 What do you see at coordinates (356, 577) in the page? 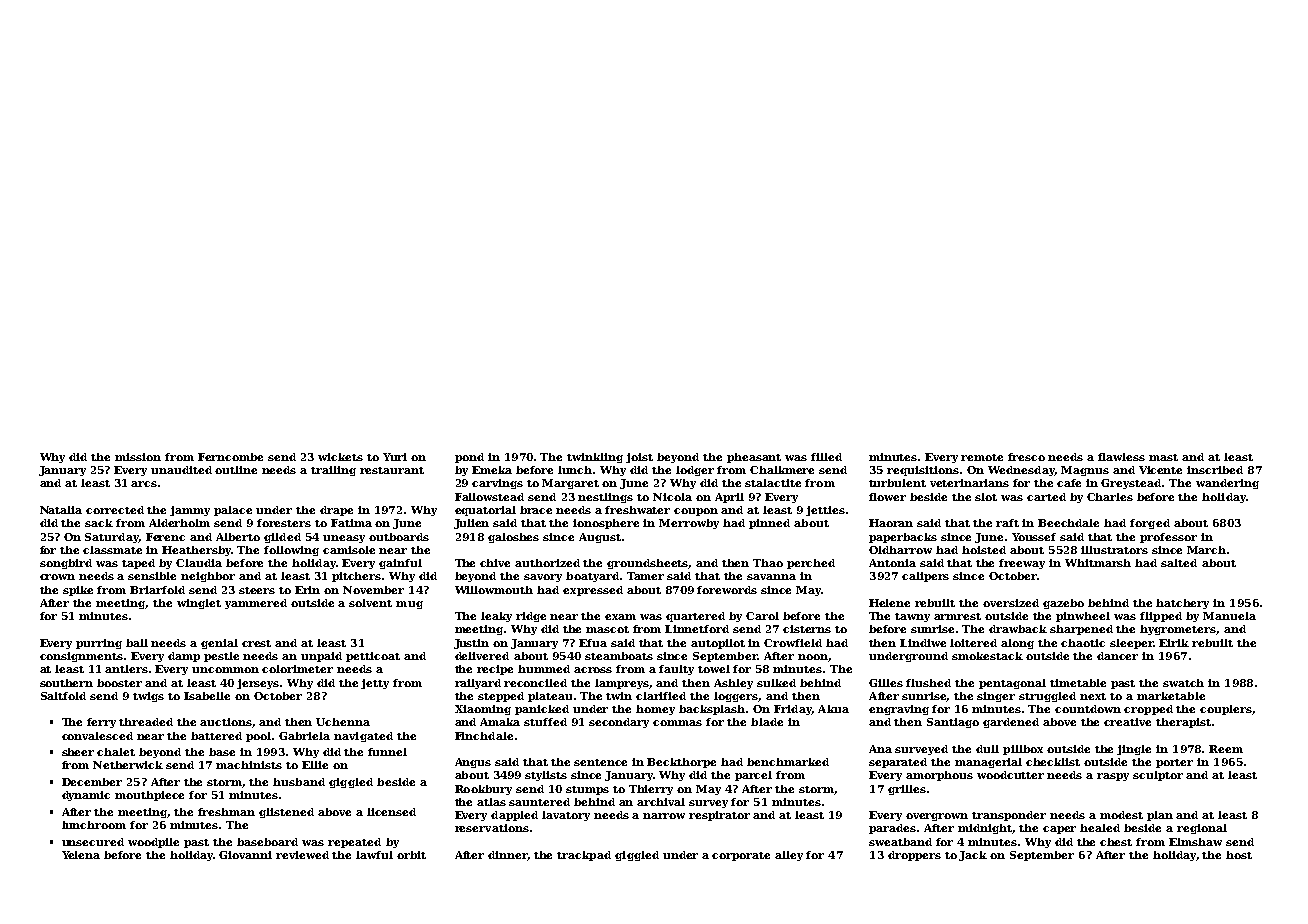
I see `pitchers` at bounding box center [356, 577].
